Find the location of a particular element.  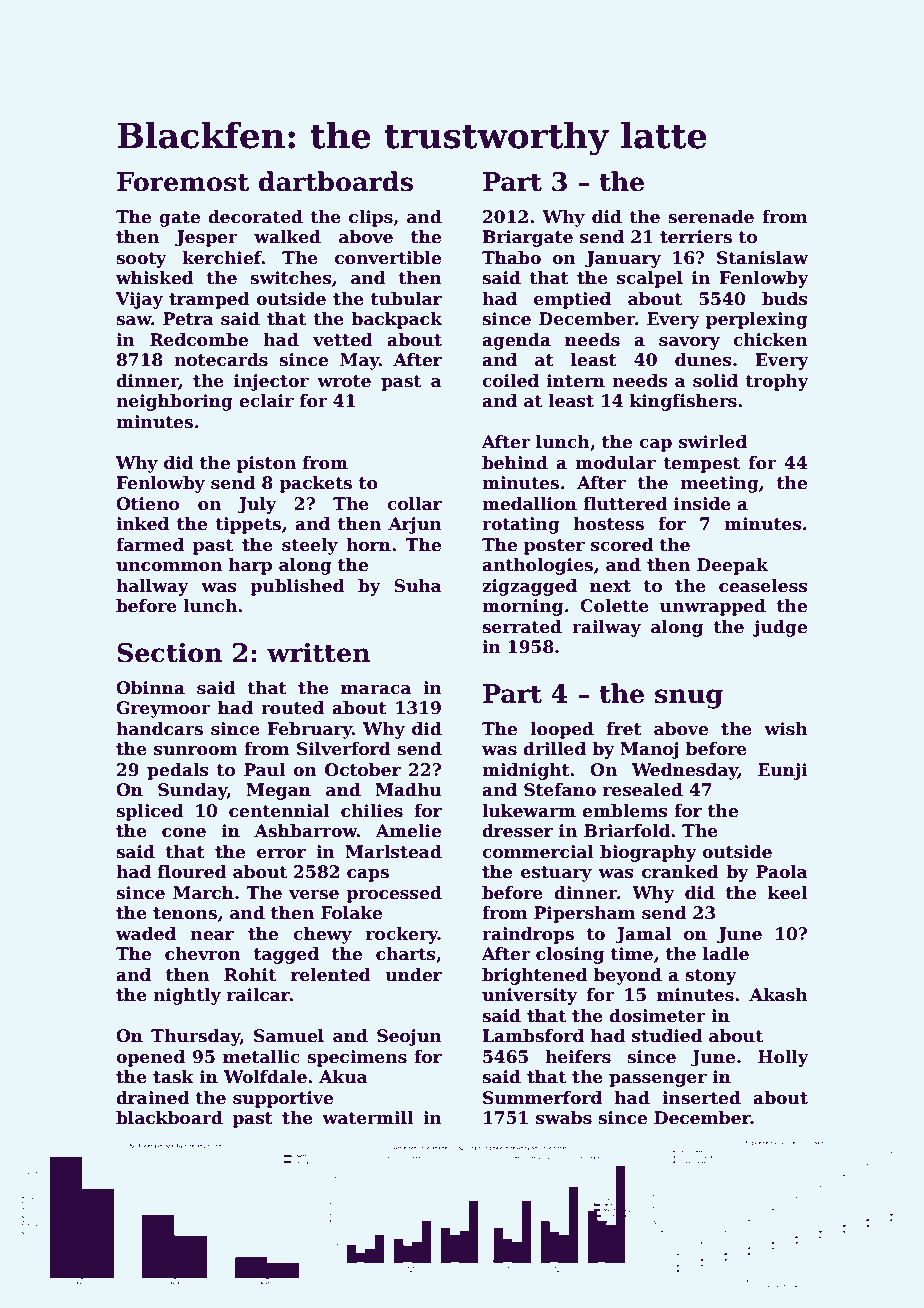

Petra is located at coordinates (188, 319).
